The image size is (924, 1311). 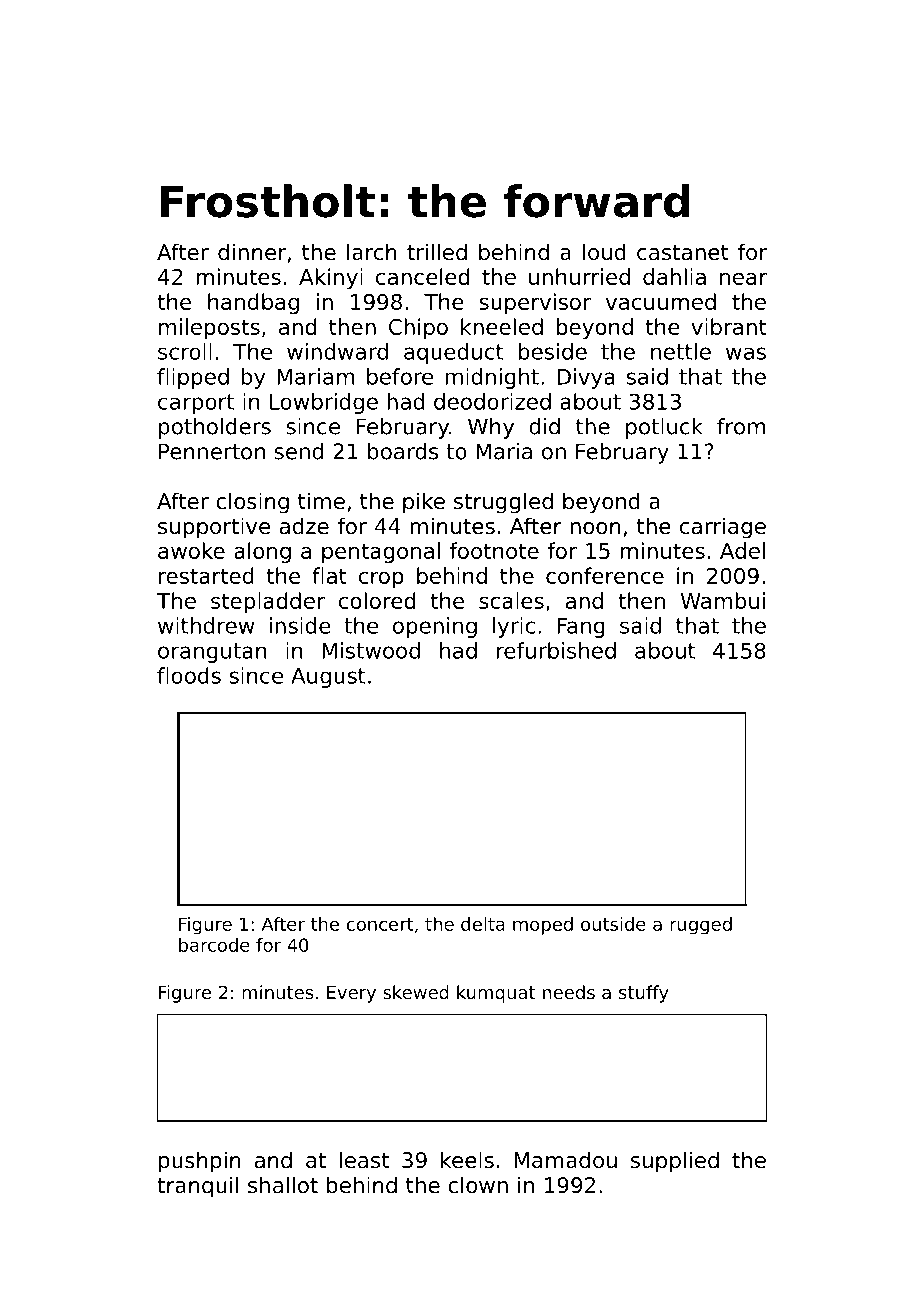 What do you see at coordinates (723, 600) in the screenshot?
I see `Wambui` at bounding box center [723, 600].
